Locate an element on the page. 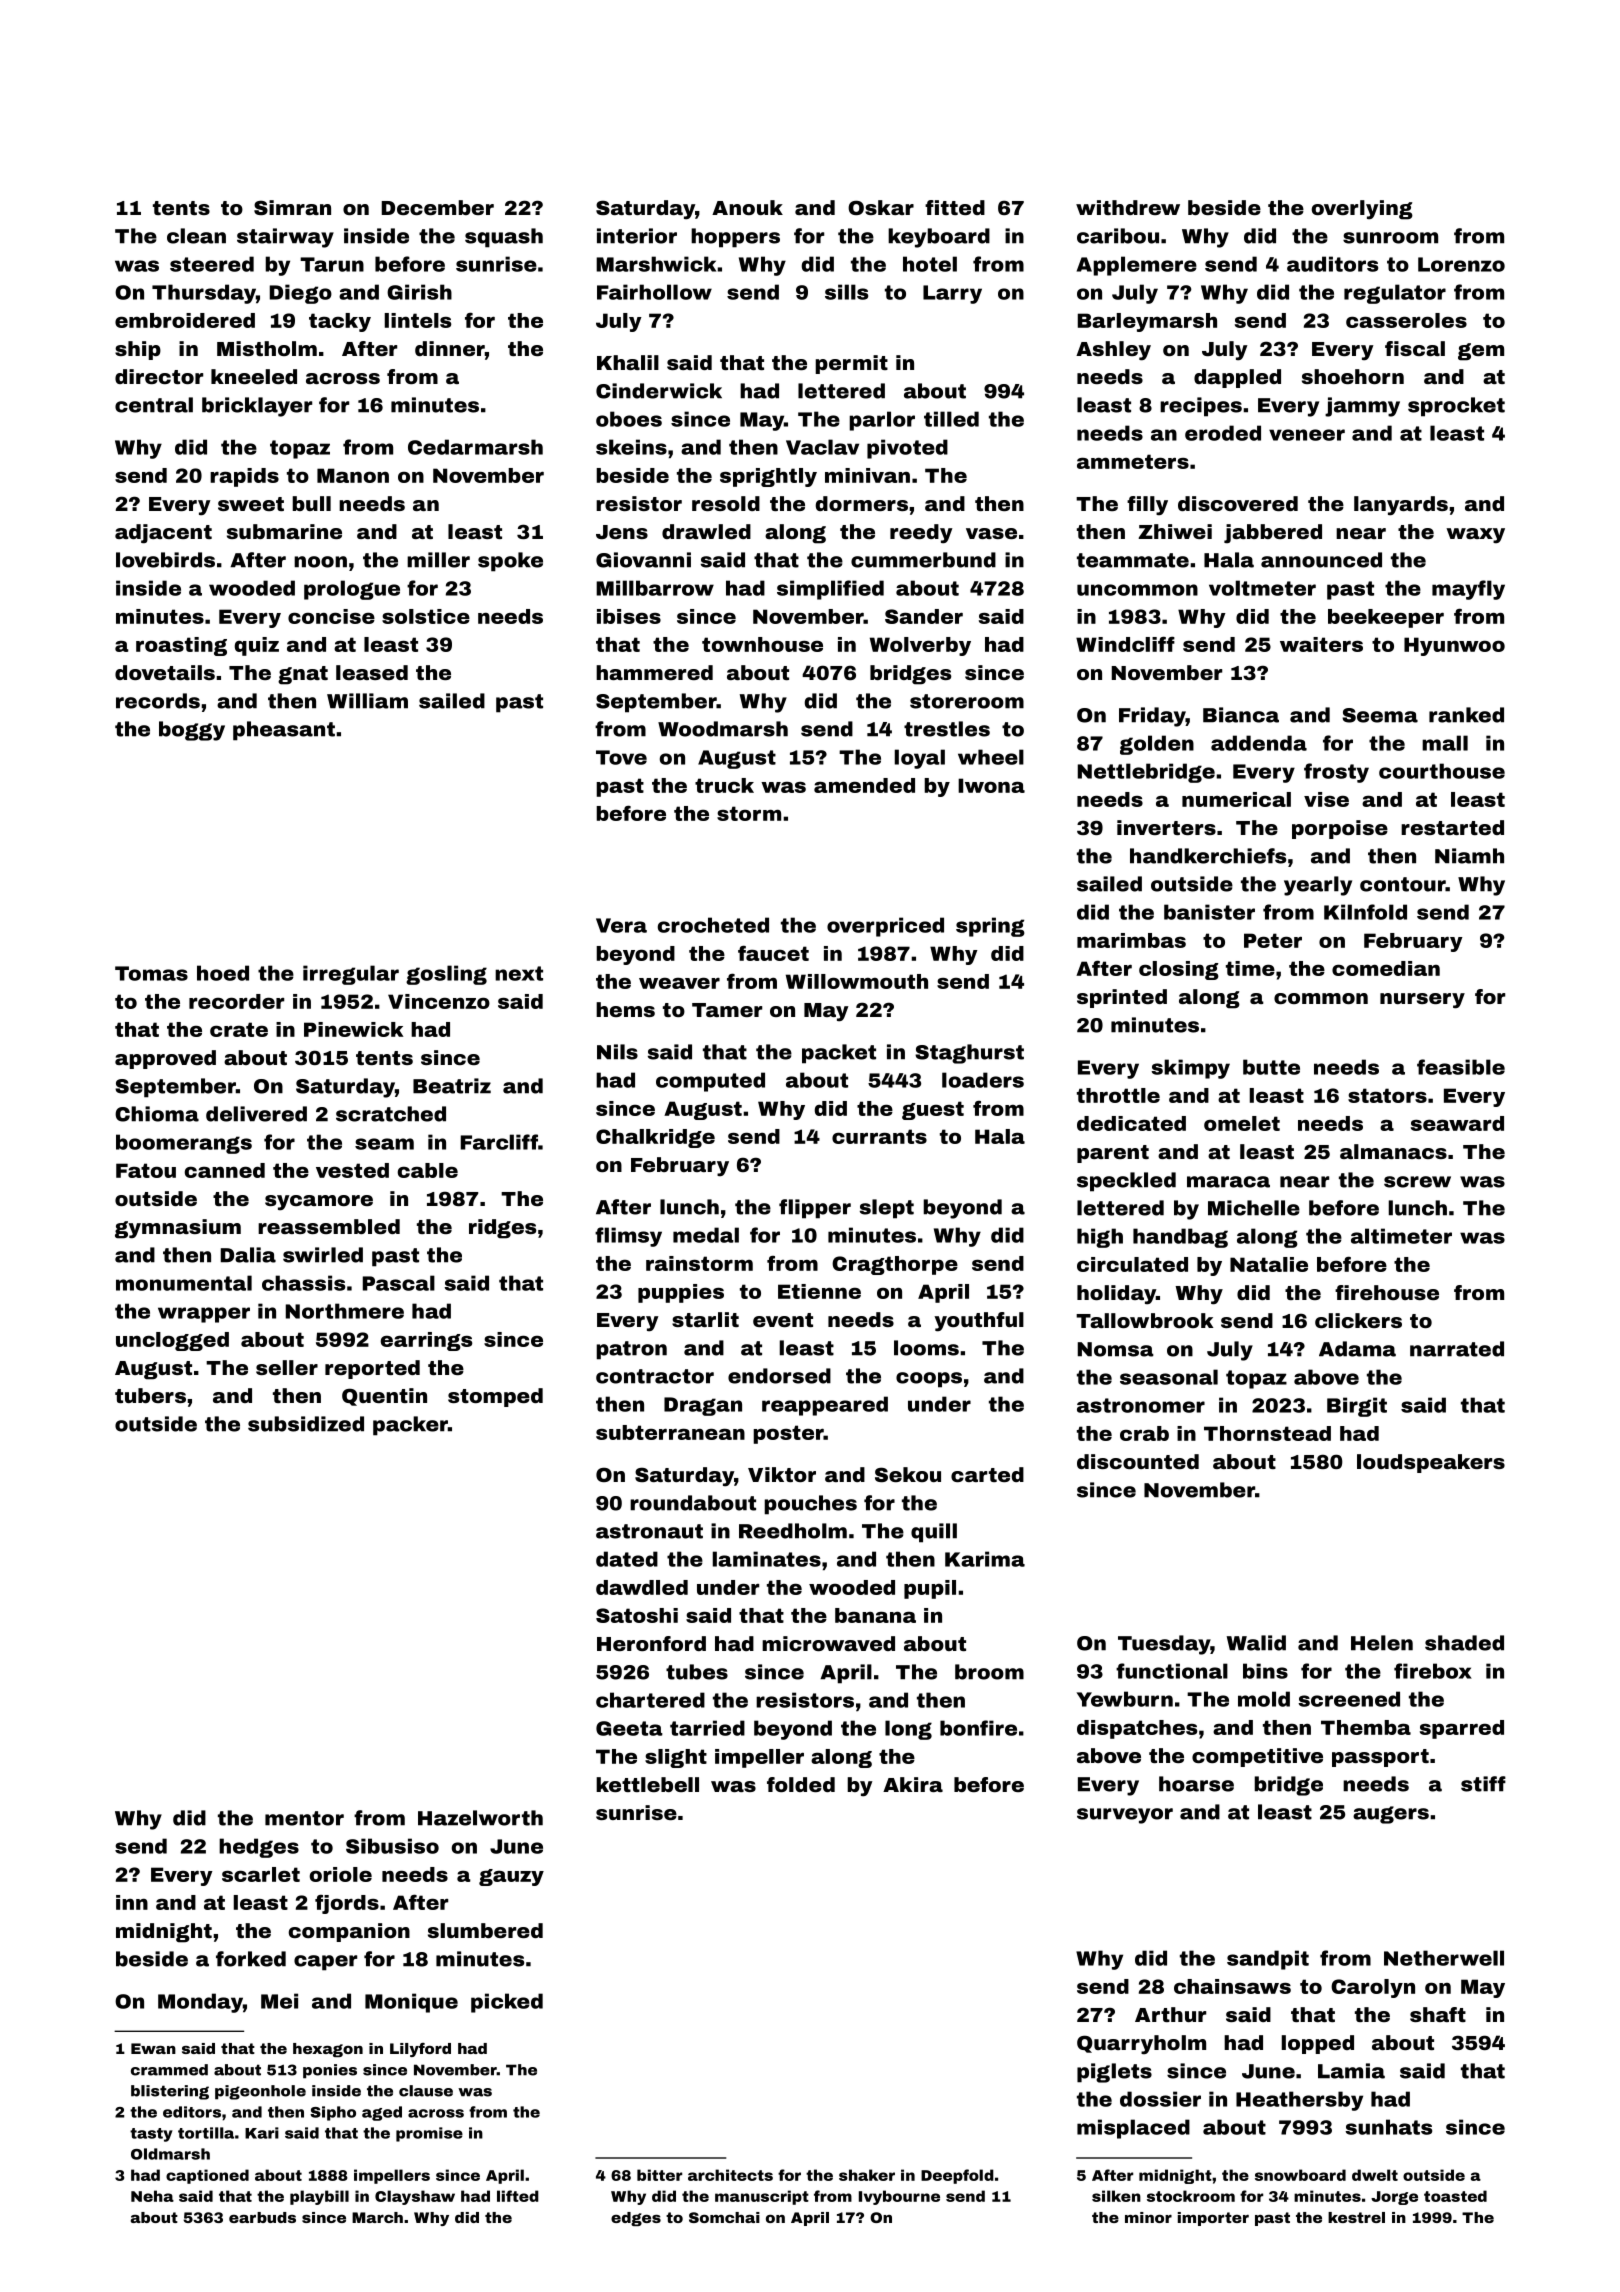 Image resolution: width=1620 pixels, height=2292 pixels. hoed is located at coordinates (223, 973).
